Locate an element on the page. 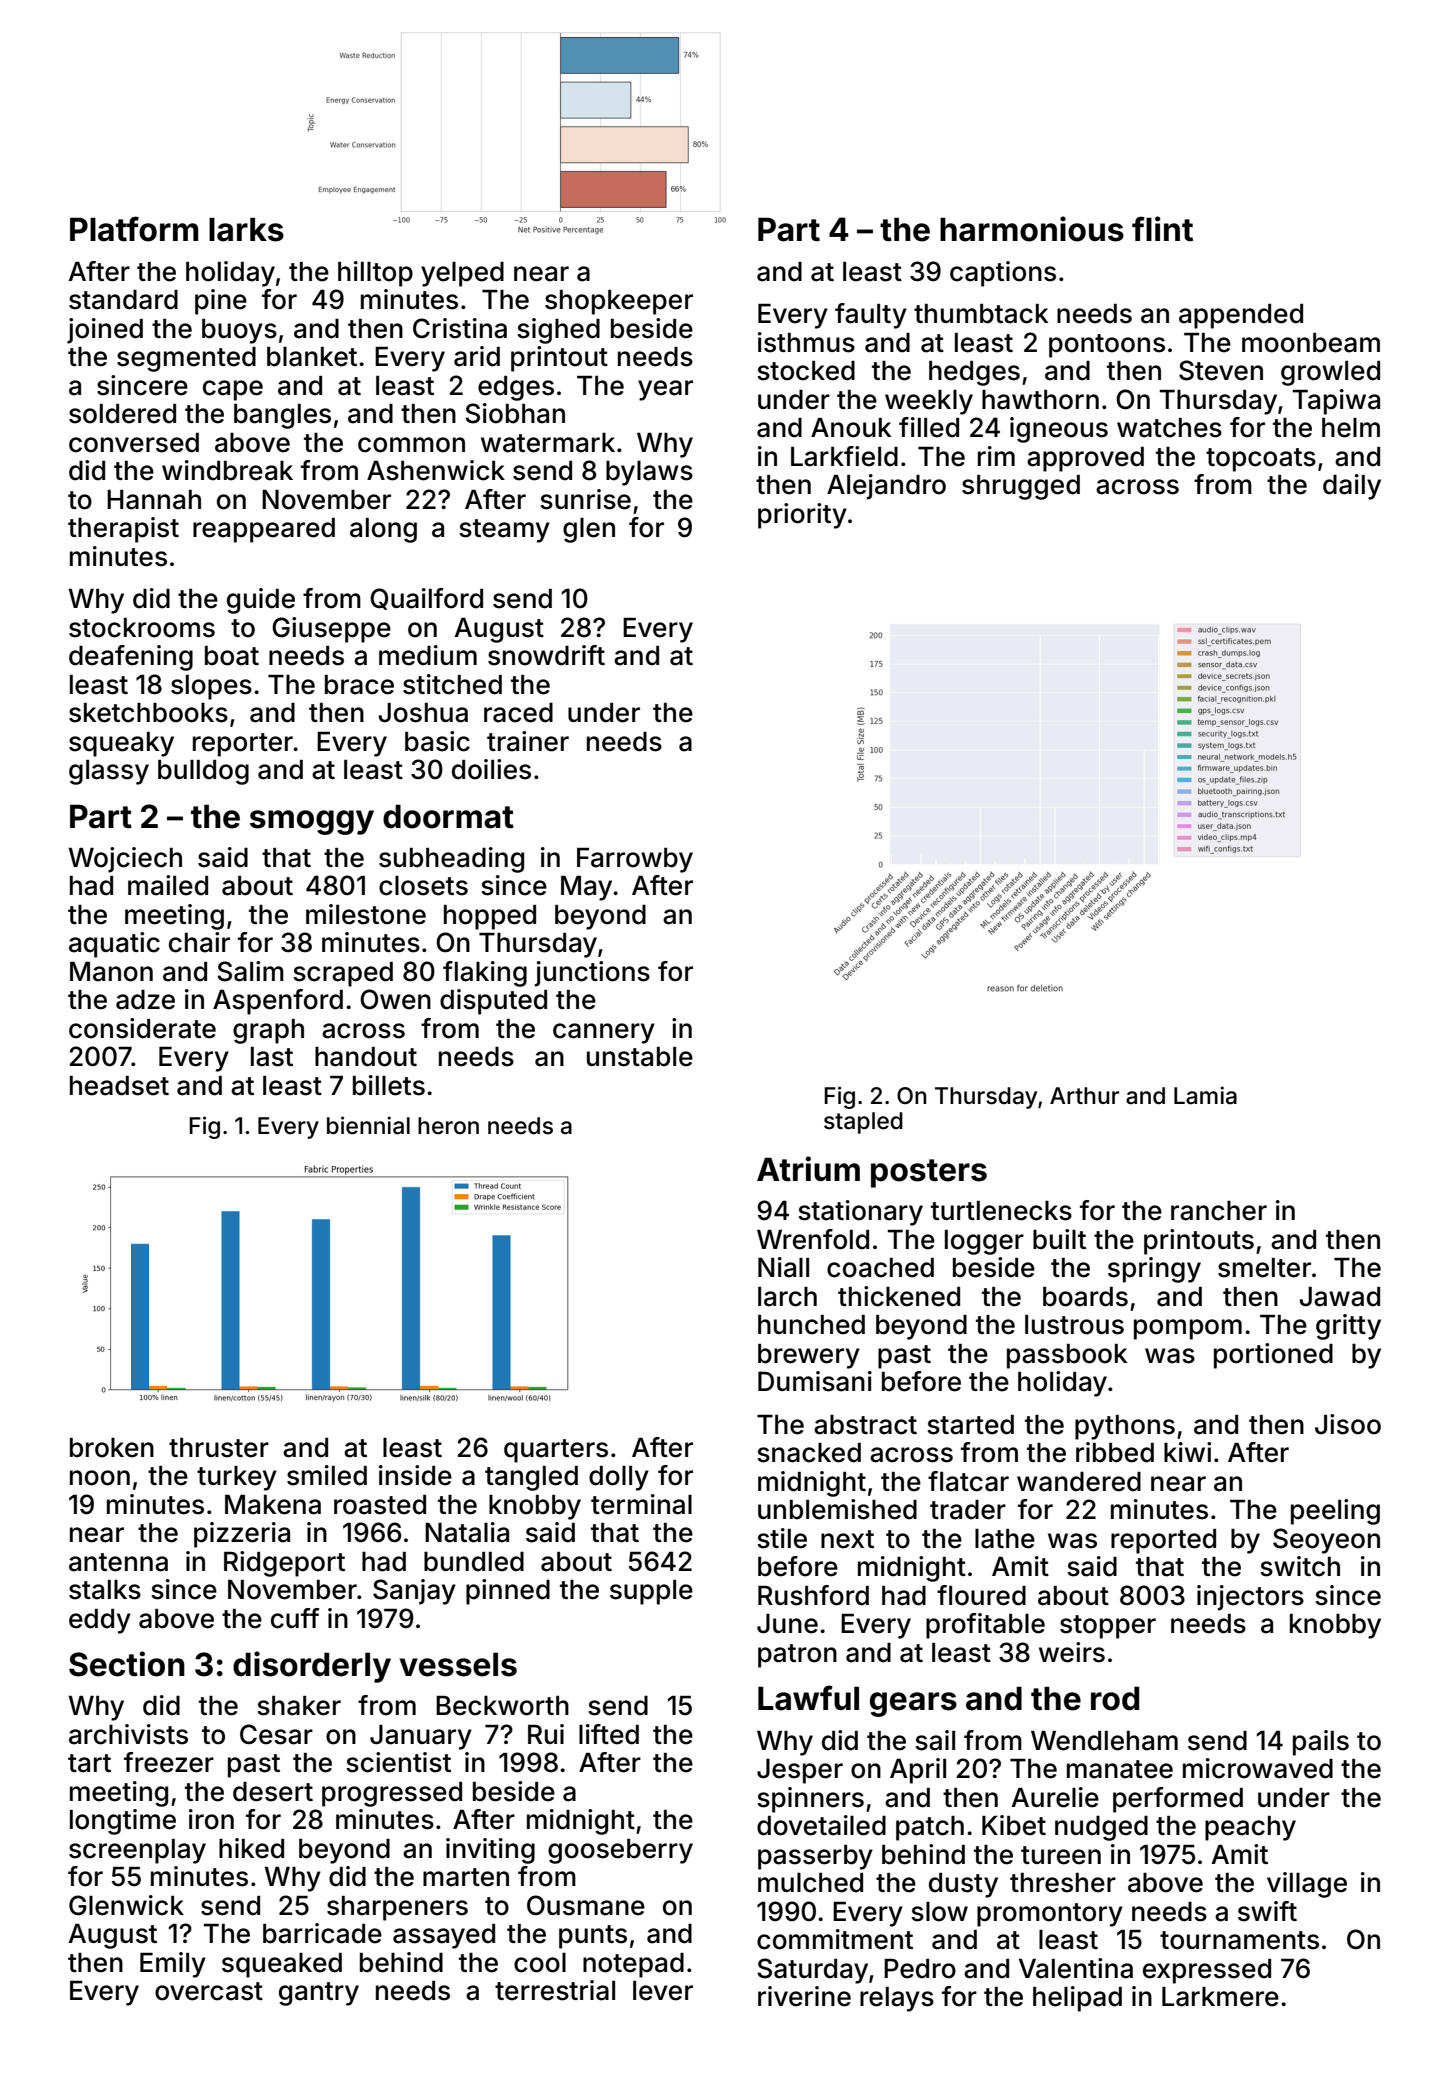 Image resolution: width=1450 pixels, height=2100 pixels. milestone is located at coordinates (366, 914).
